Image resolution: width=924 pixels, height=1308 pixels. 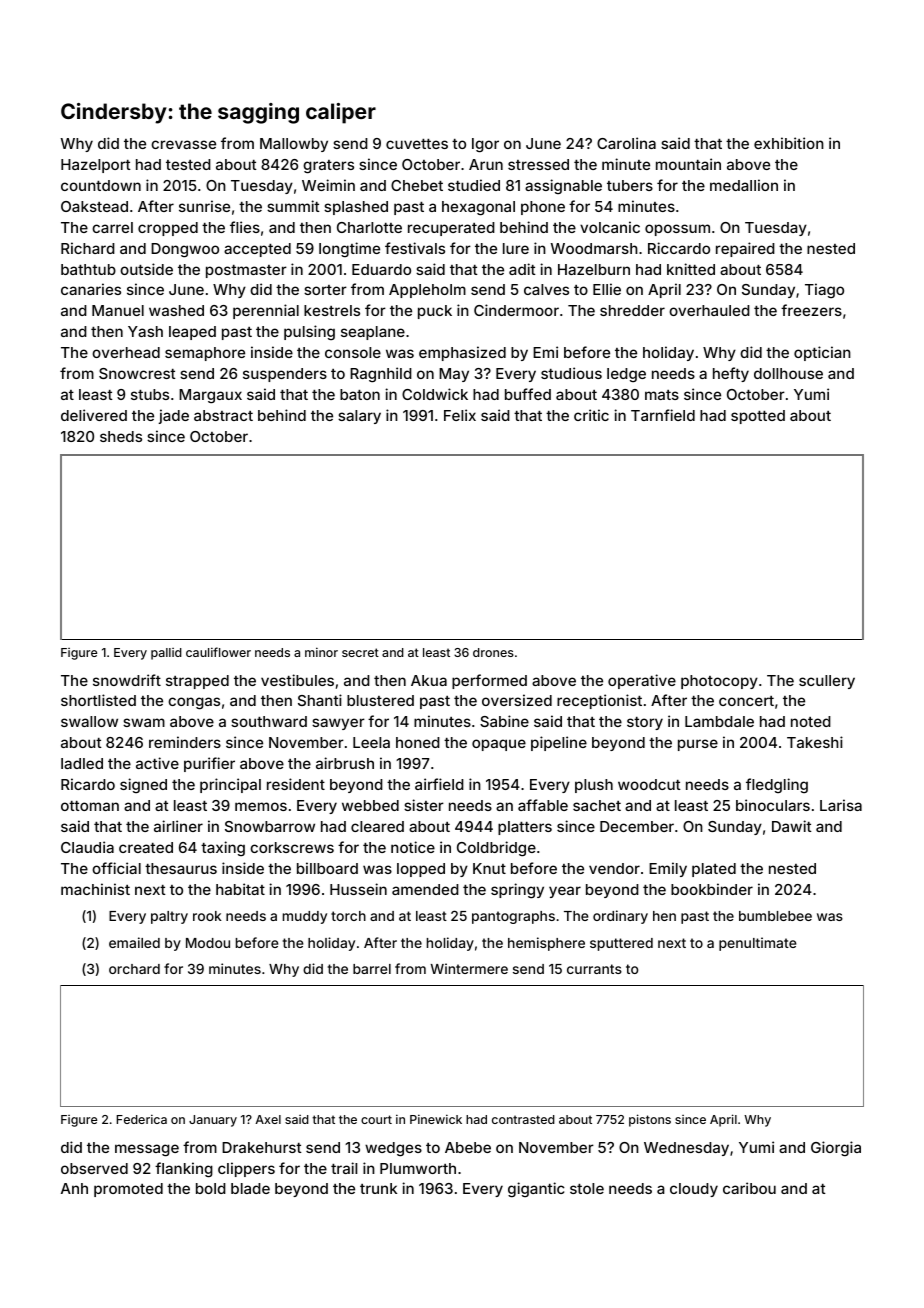 I want to click on Snowbarrow, so click(x=270, y=826).
